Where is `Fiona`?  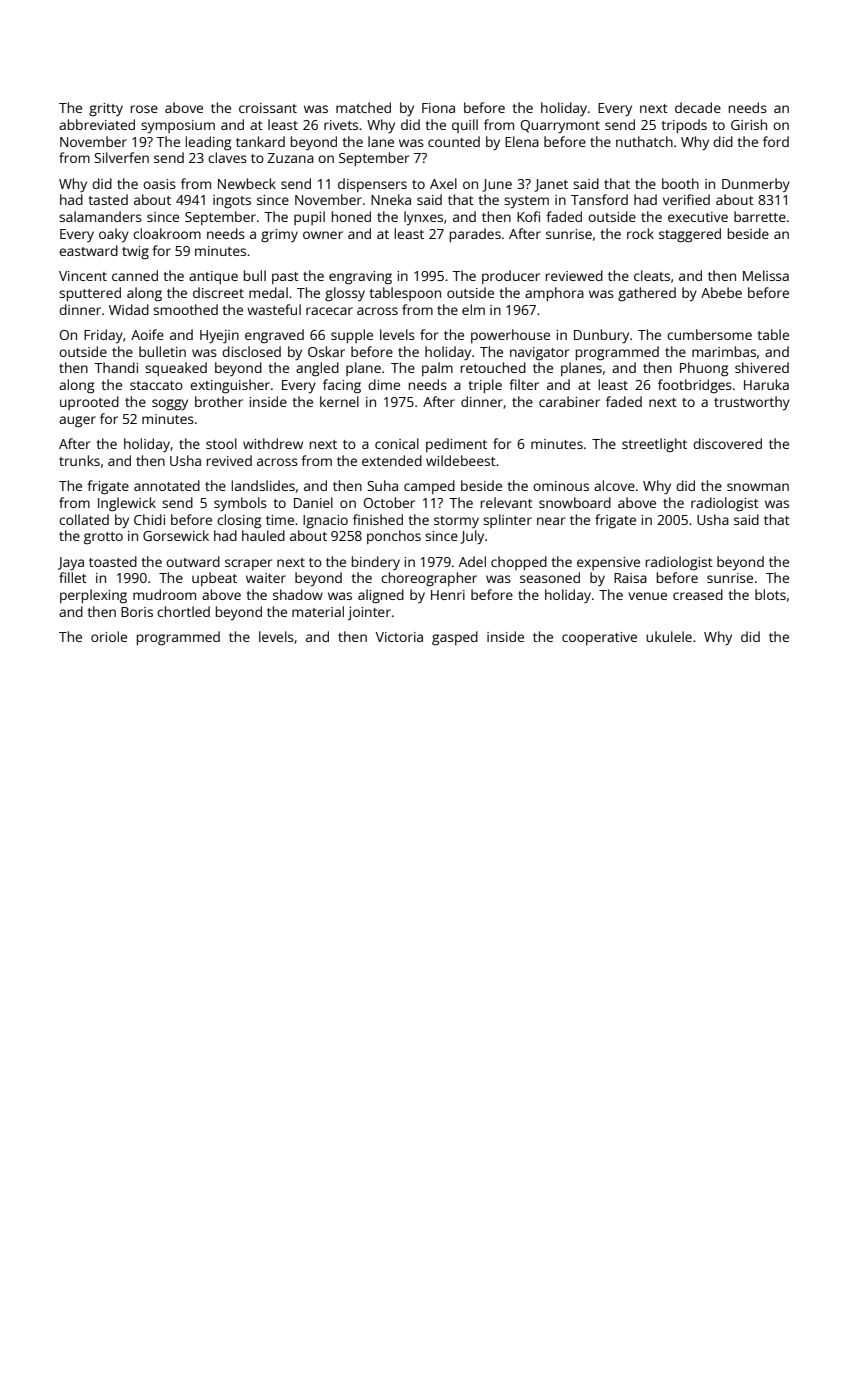
Fiona is located at coordinates (438, 108).
